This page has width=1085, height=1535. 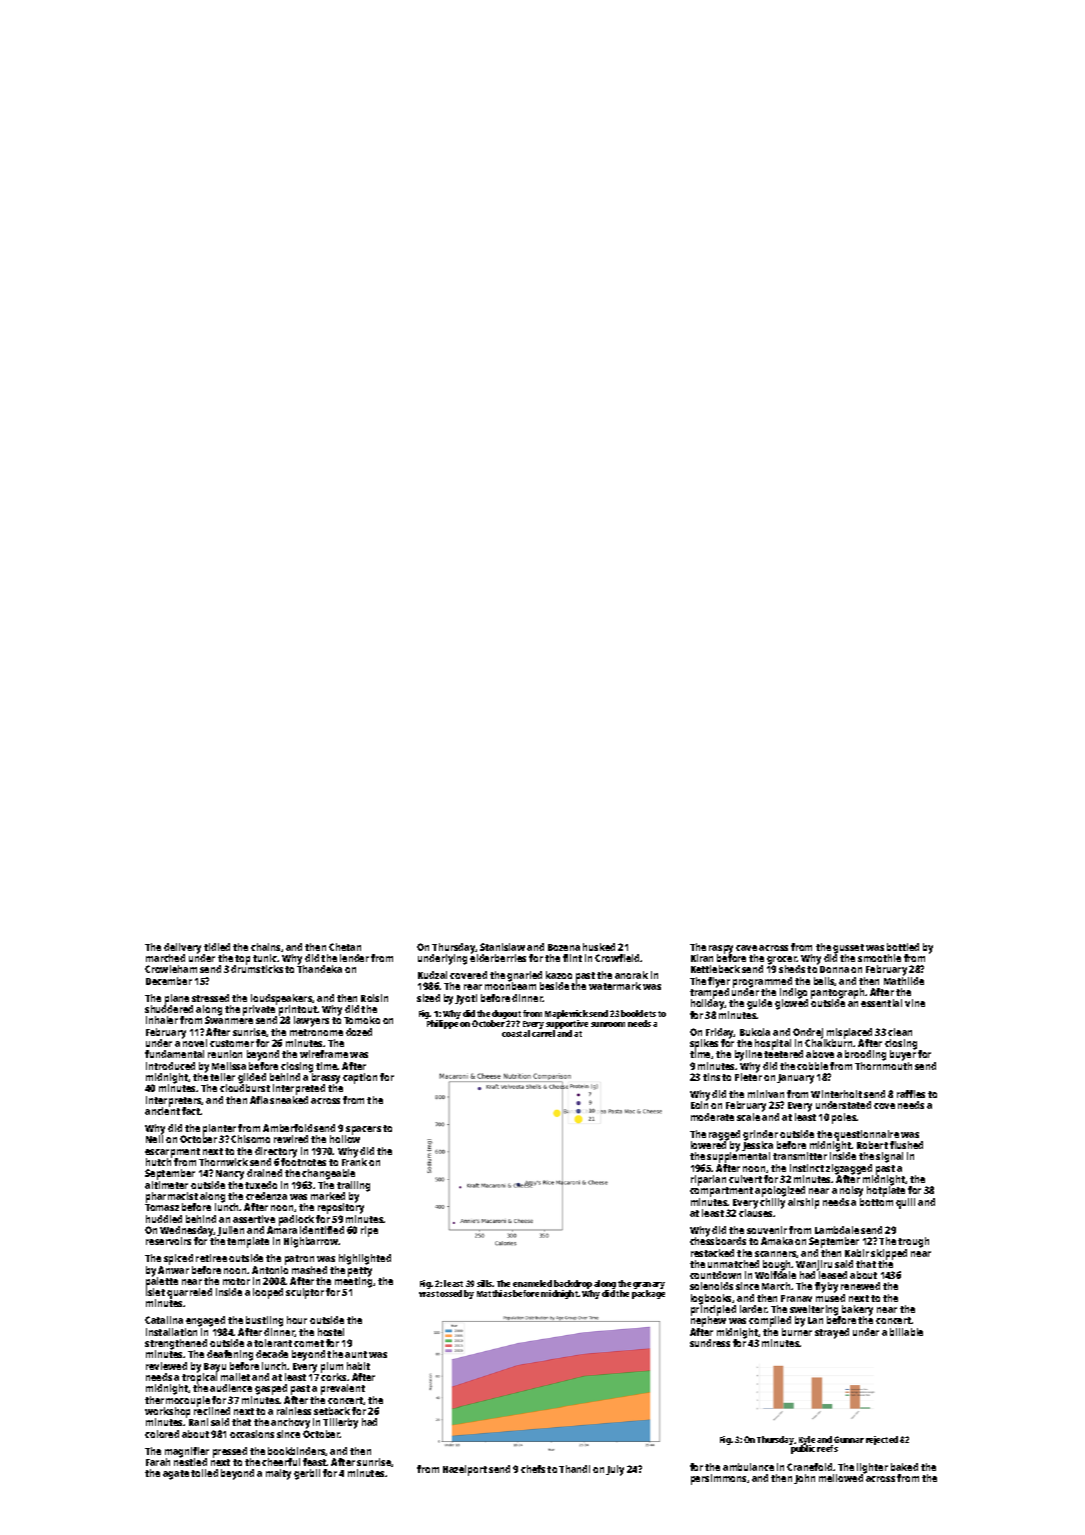 I want to click on Jyoti, so click(x=466, y=999).
